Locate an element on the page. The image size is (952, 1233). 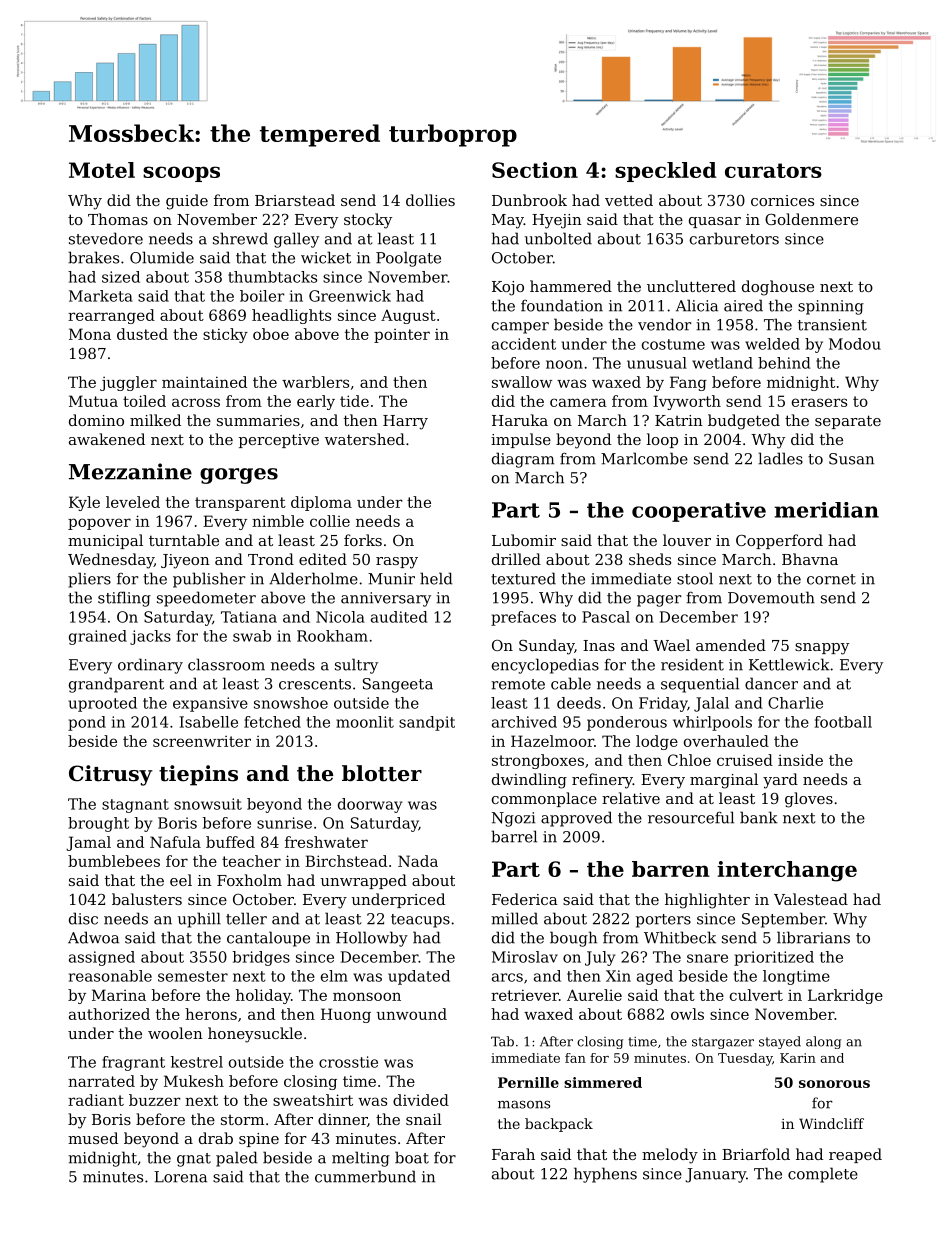
narrated is located at coordinates (101, 1081).
